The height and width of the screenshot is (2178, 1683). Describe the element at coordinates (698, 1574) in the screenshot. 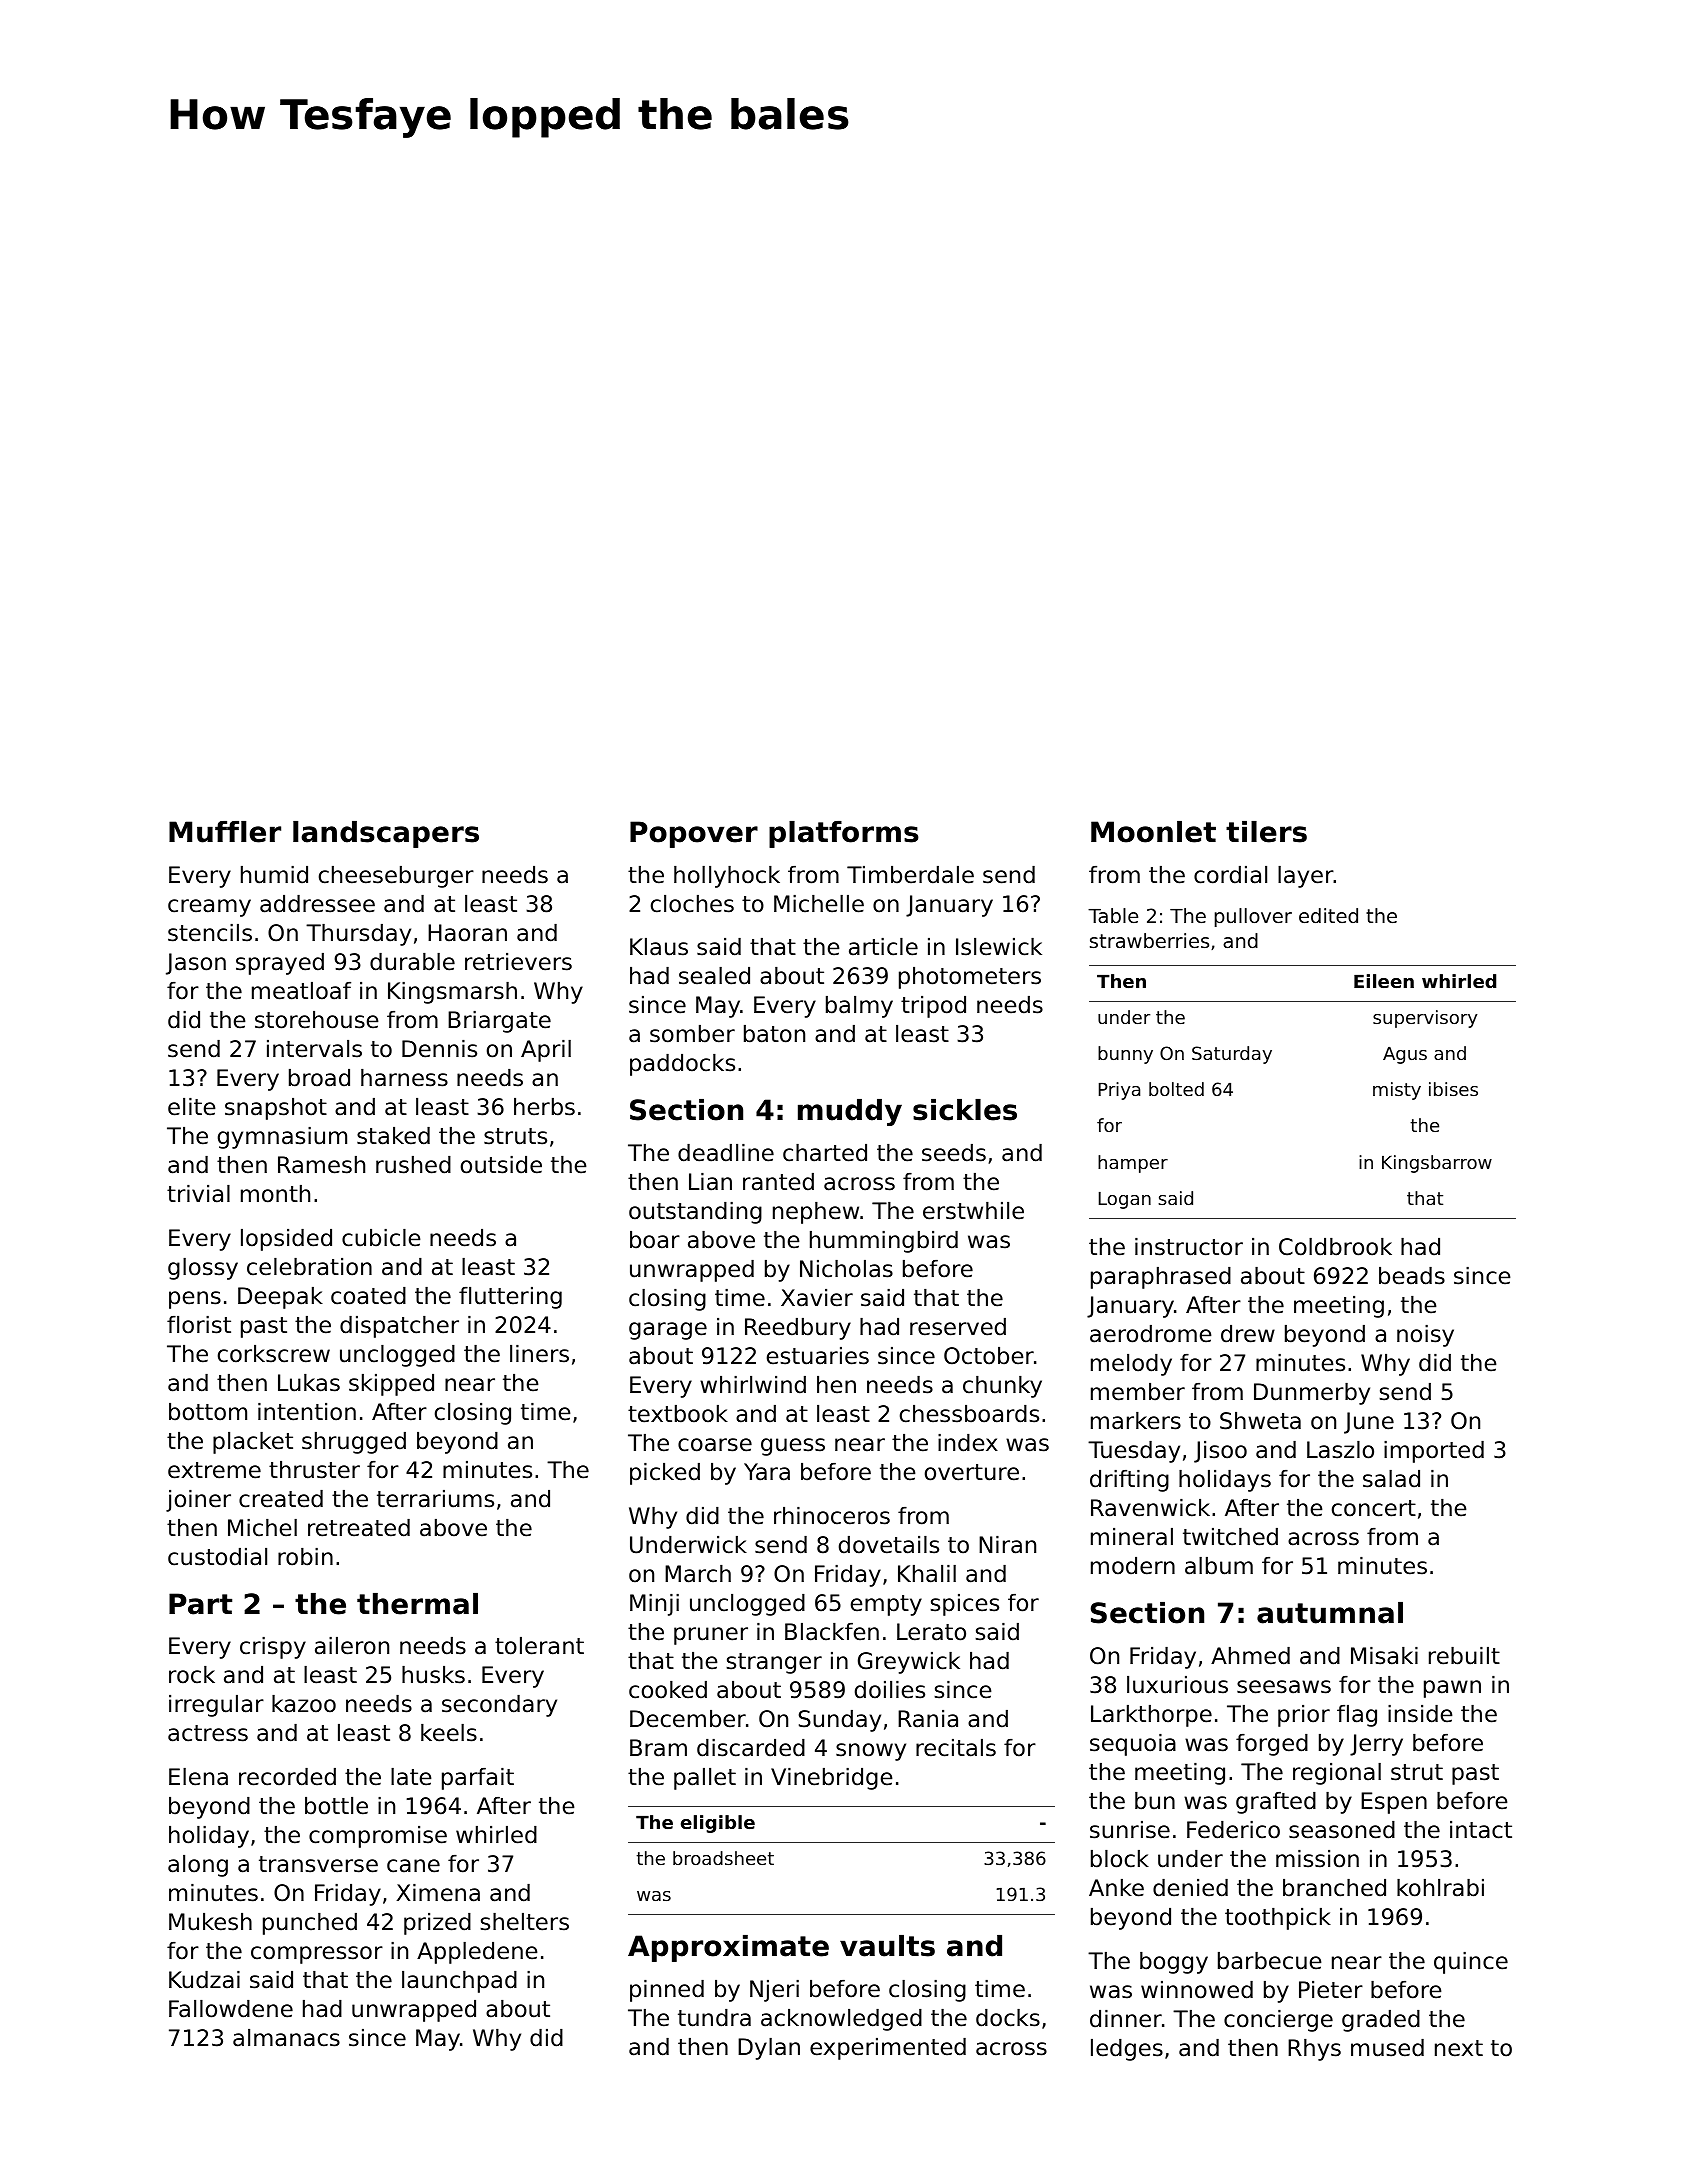

I see `March` at that location.
